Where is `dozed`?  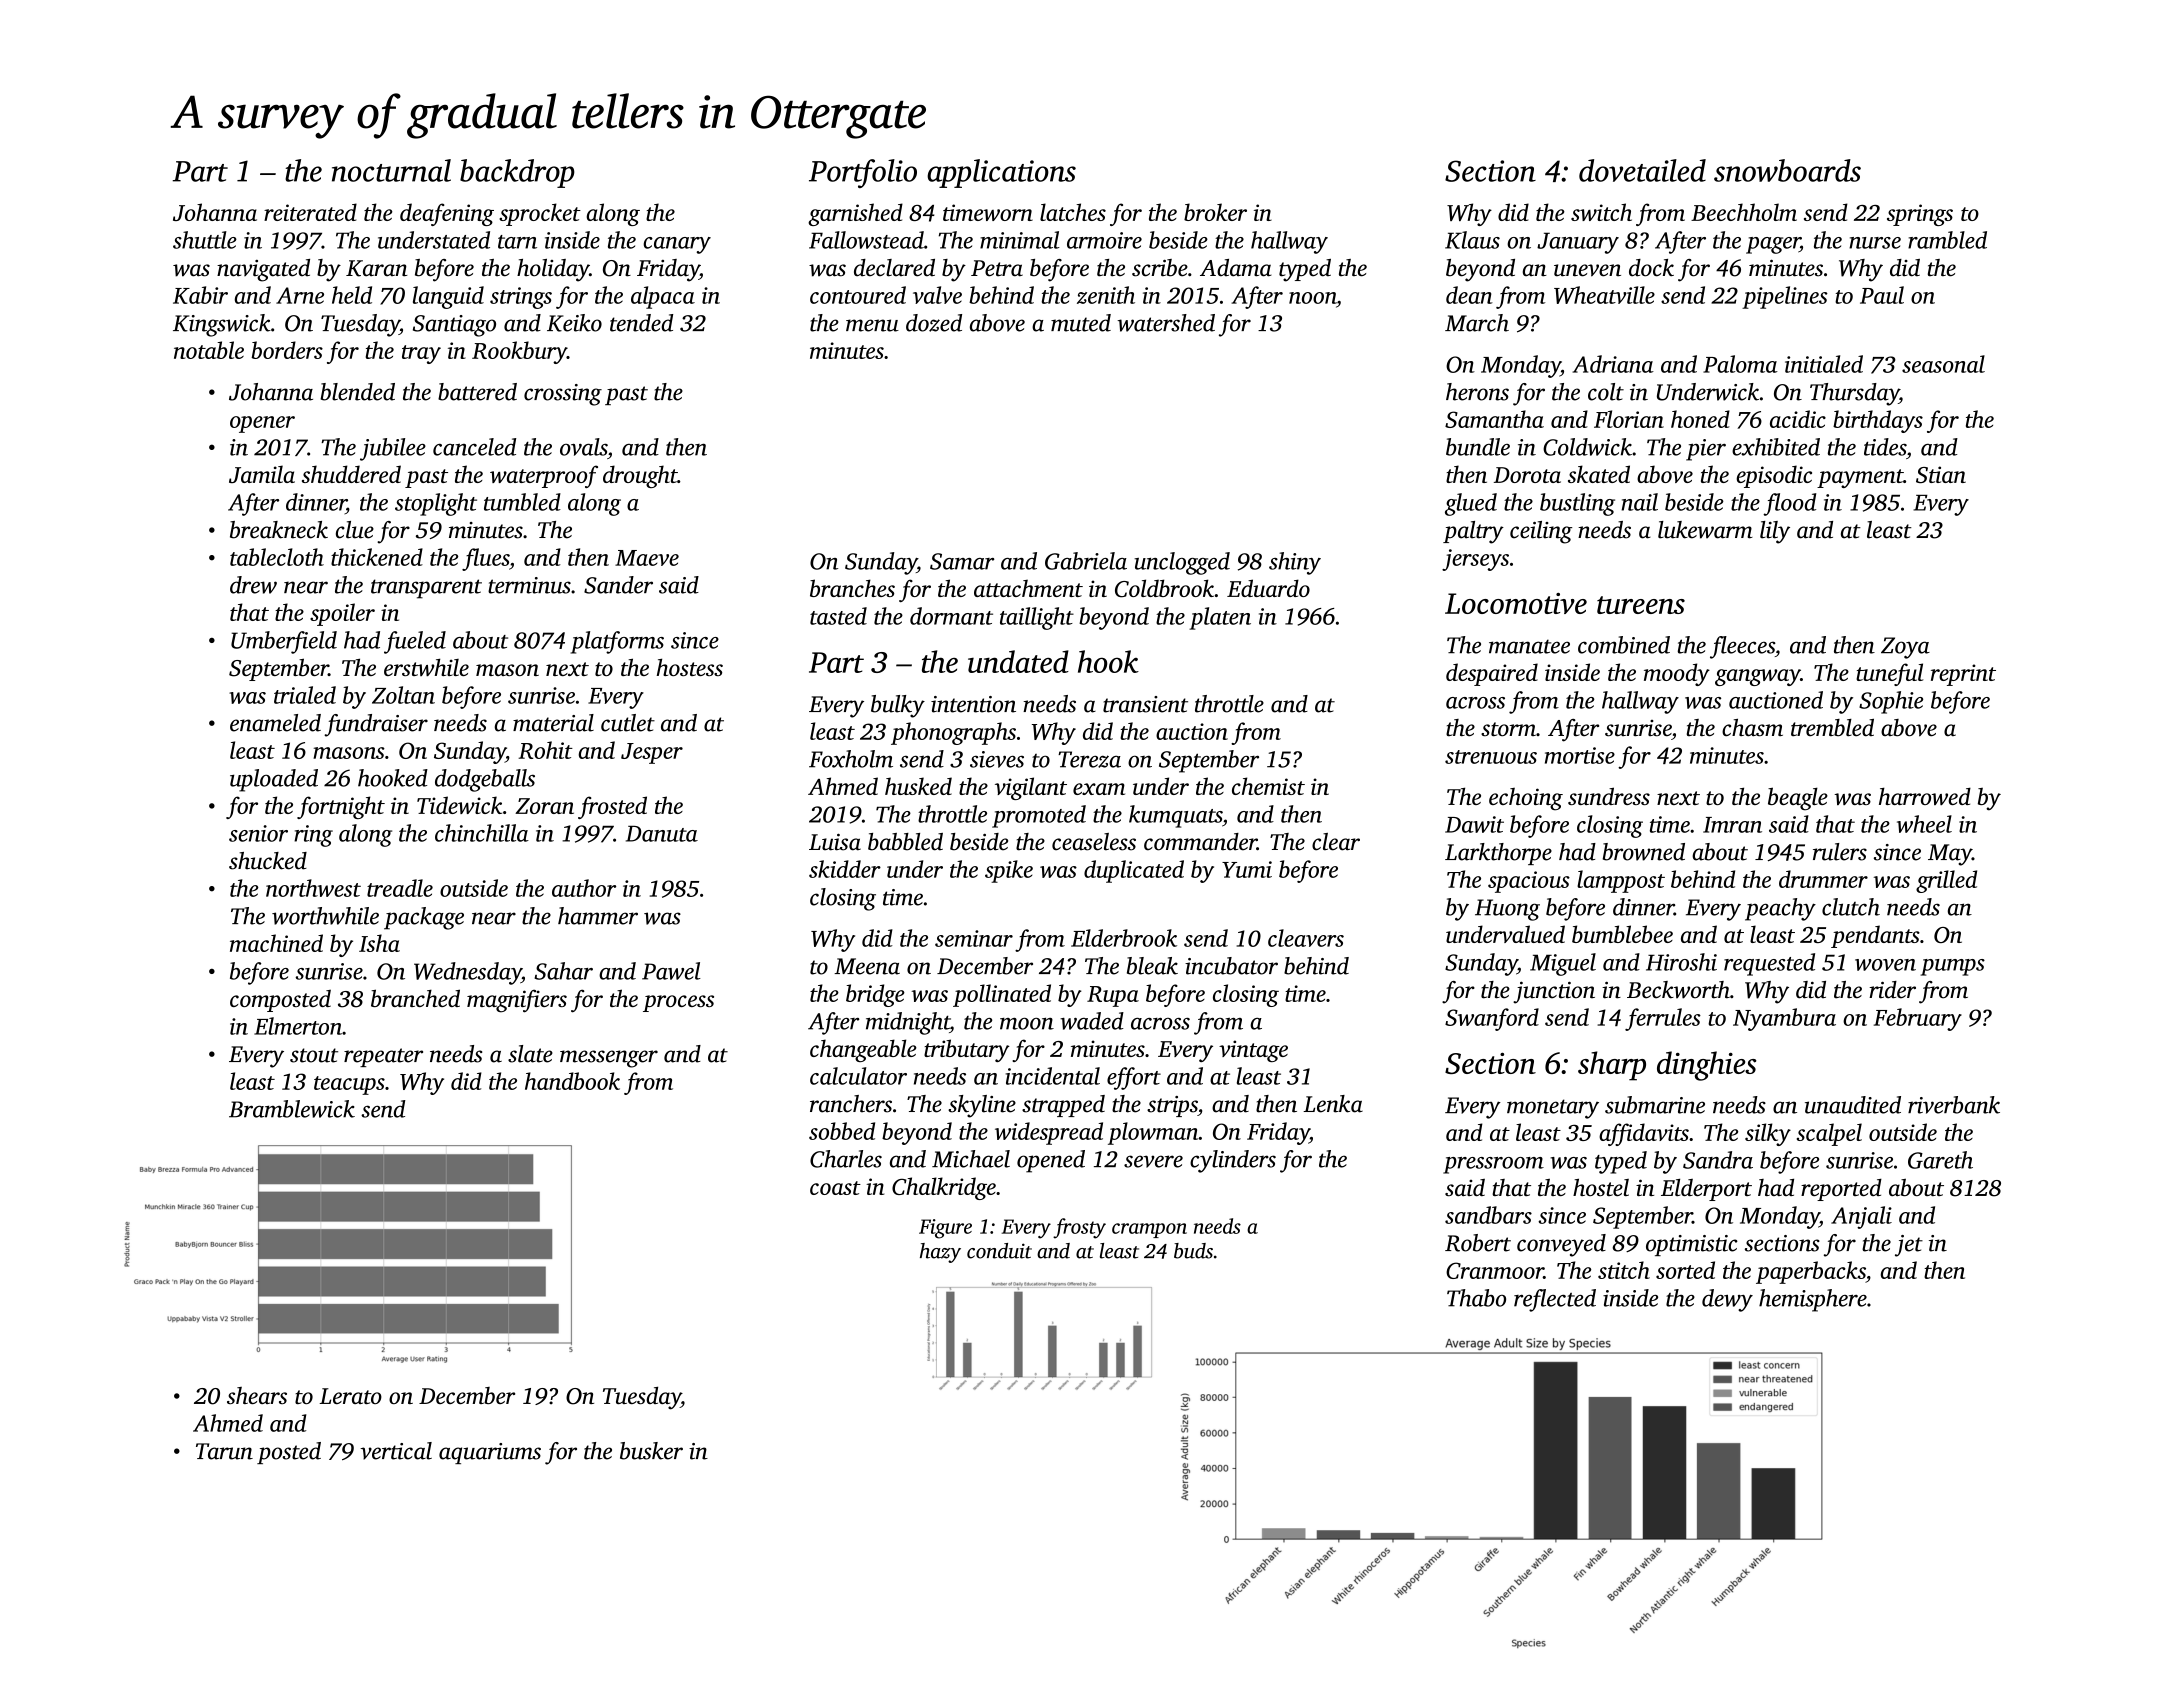 dozed is located at coordinates (934, 323).
